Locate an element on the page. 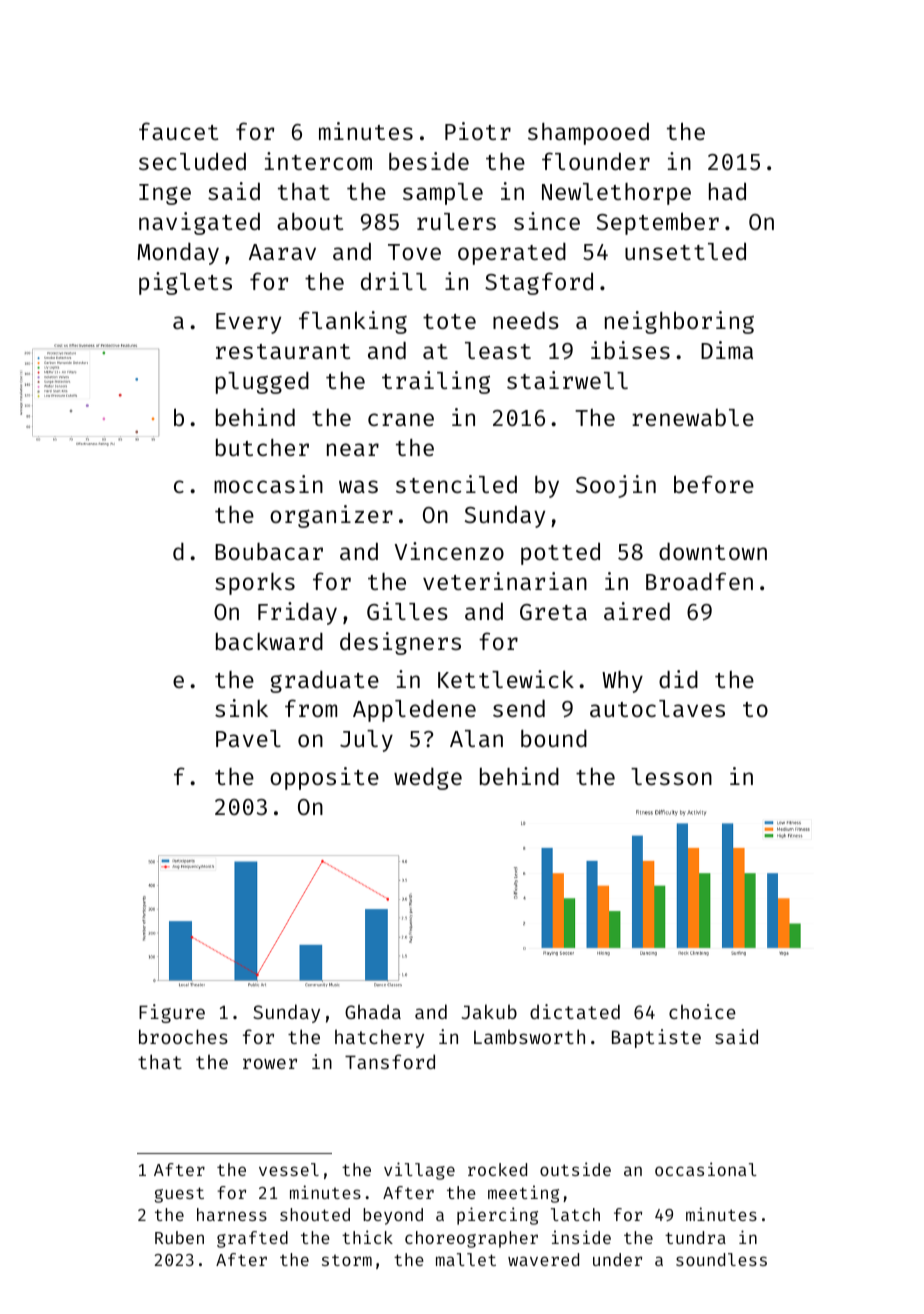 Image resolution: width=924 pixels, height=1314 pixels. lesson is located at coordinates (671, 776).
